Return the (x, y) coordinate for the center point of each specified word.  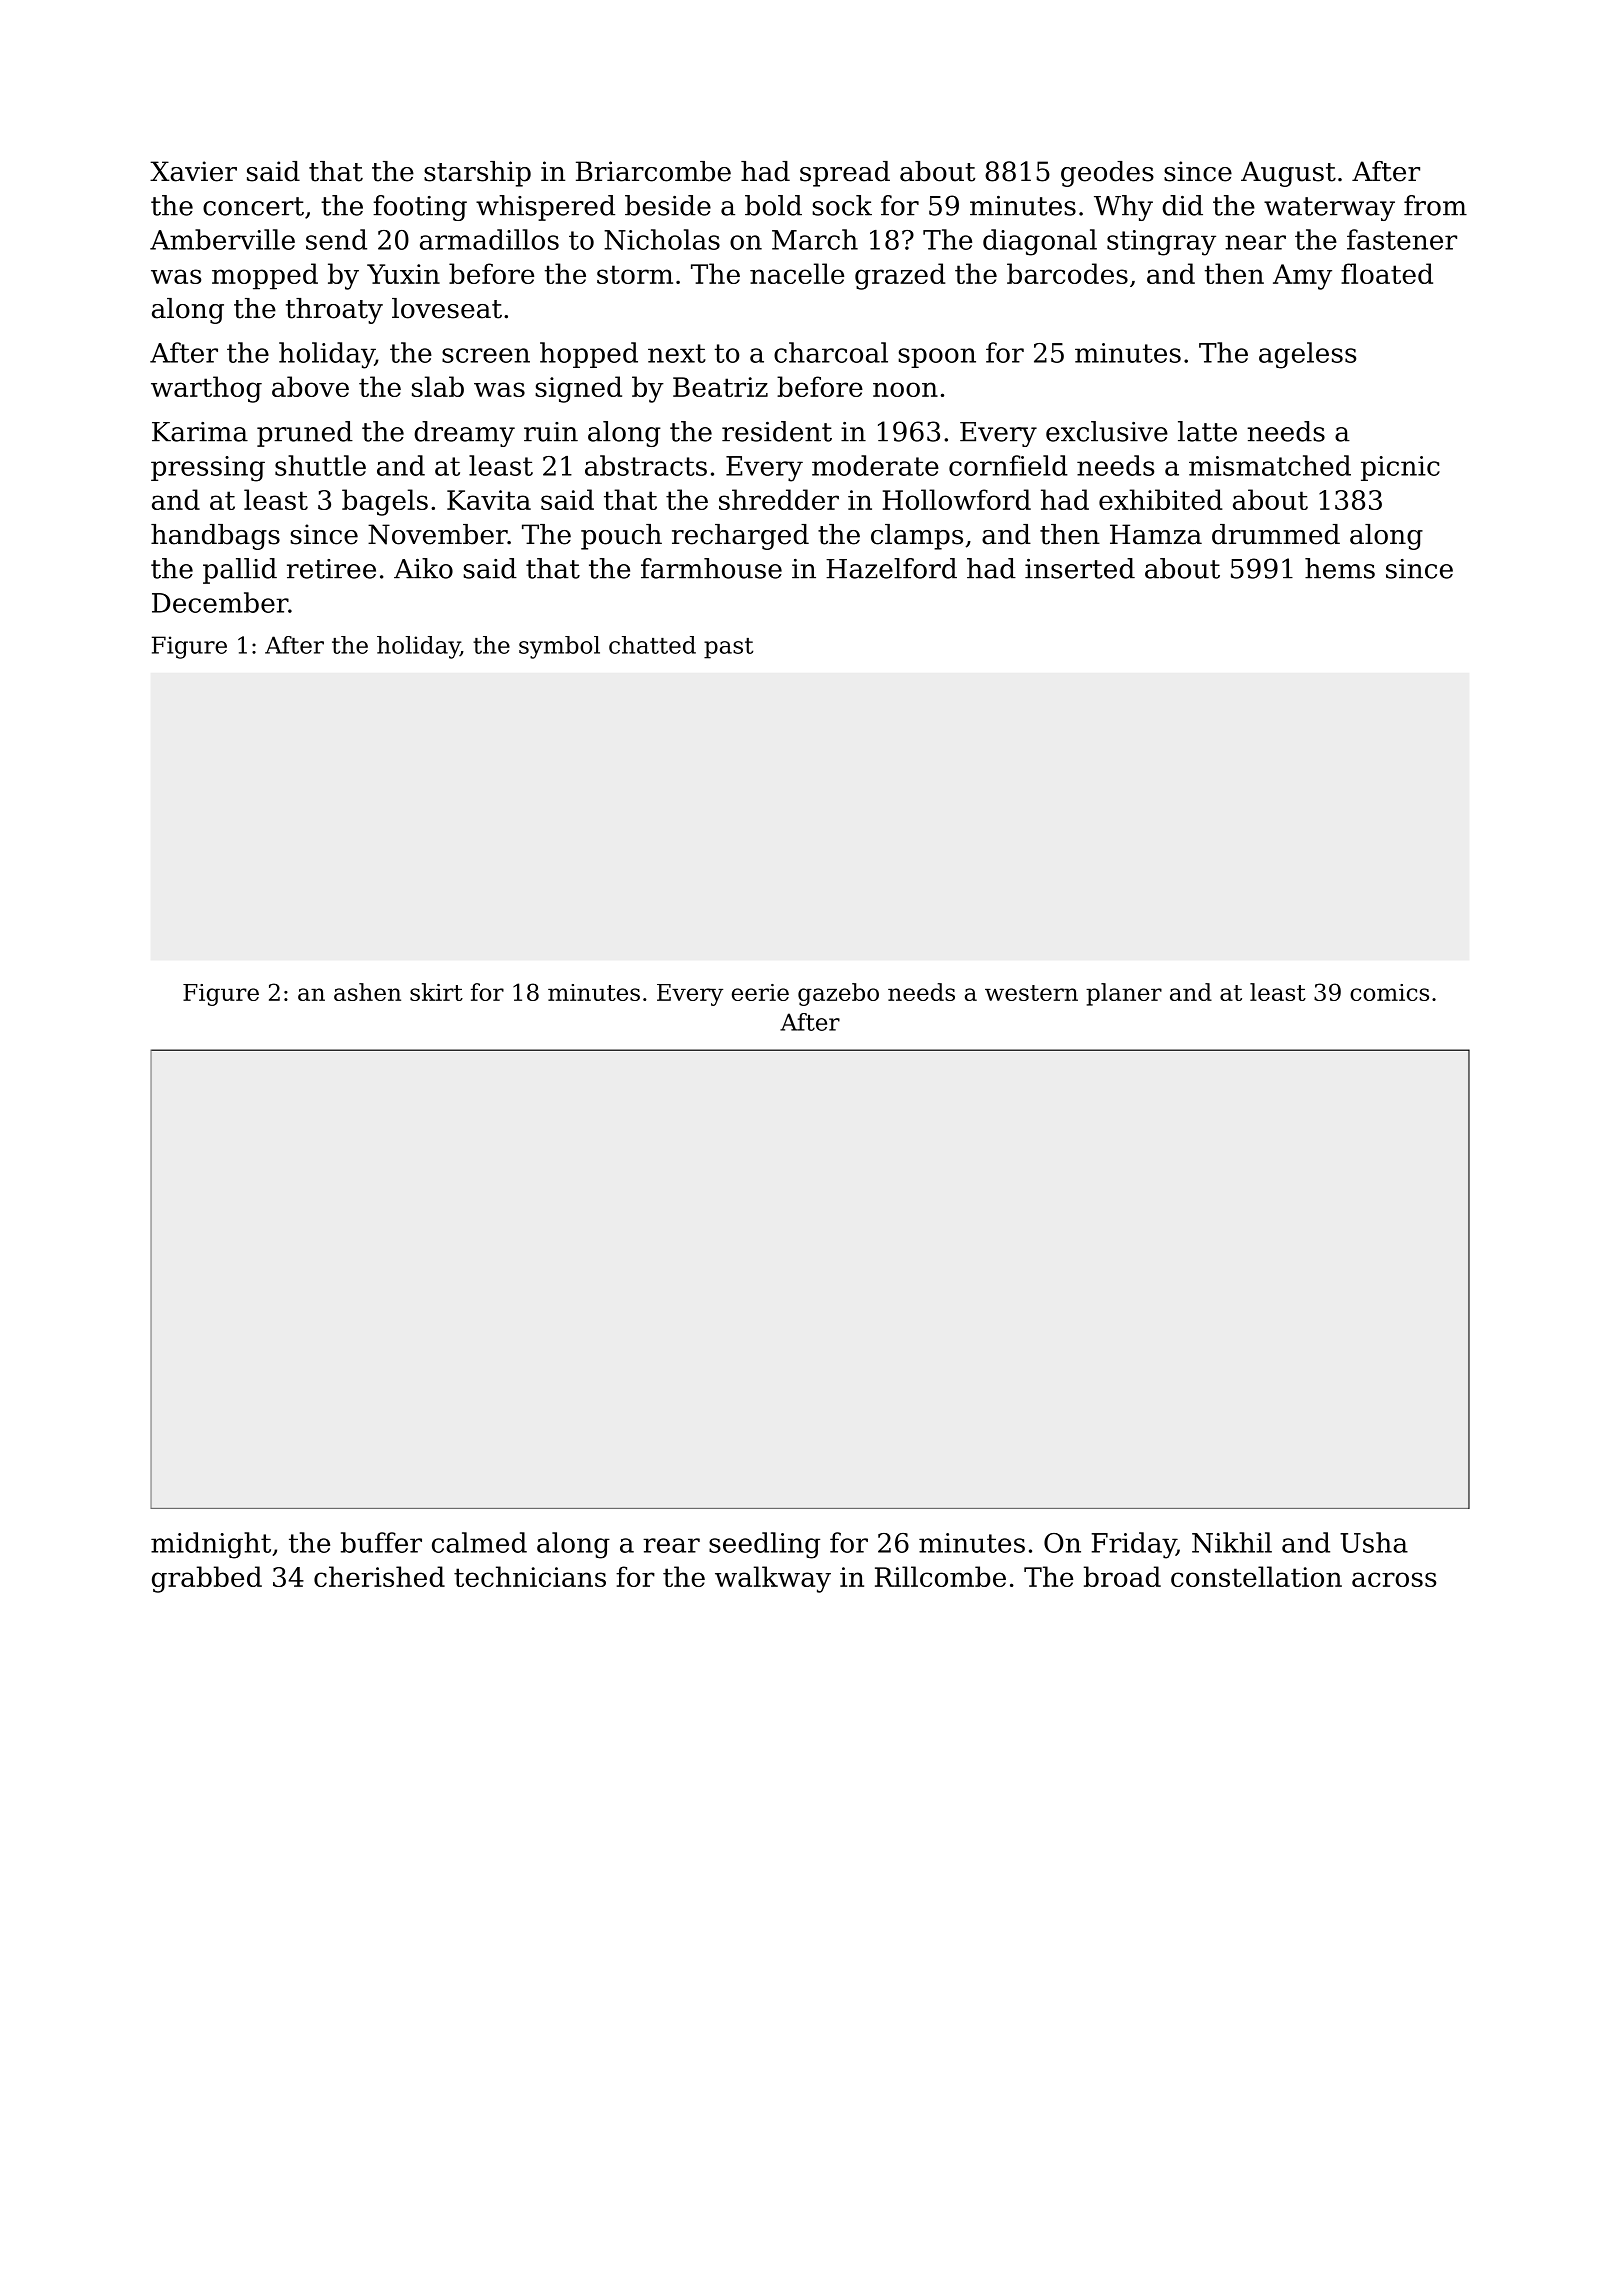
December (220, 602)
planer (1124, 994)
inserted (1080, 568)
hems (1340, 568)
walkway (773, 1579)
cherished (379, 1576)
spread (845, 174)
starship (477, 174)
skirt (436, 992)
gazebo (838, 994)
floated (1387, 273)
